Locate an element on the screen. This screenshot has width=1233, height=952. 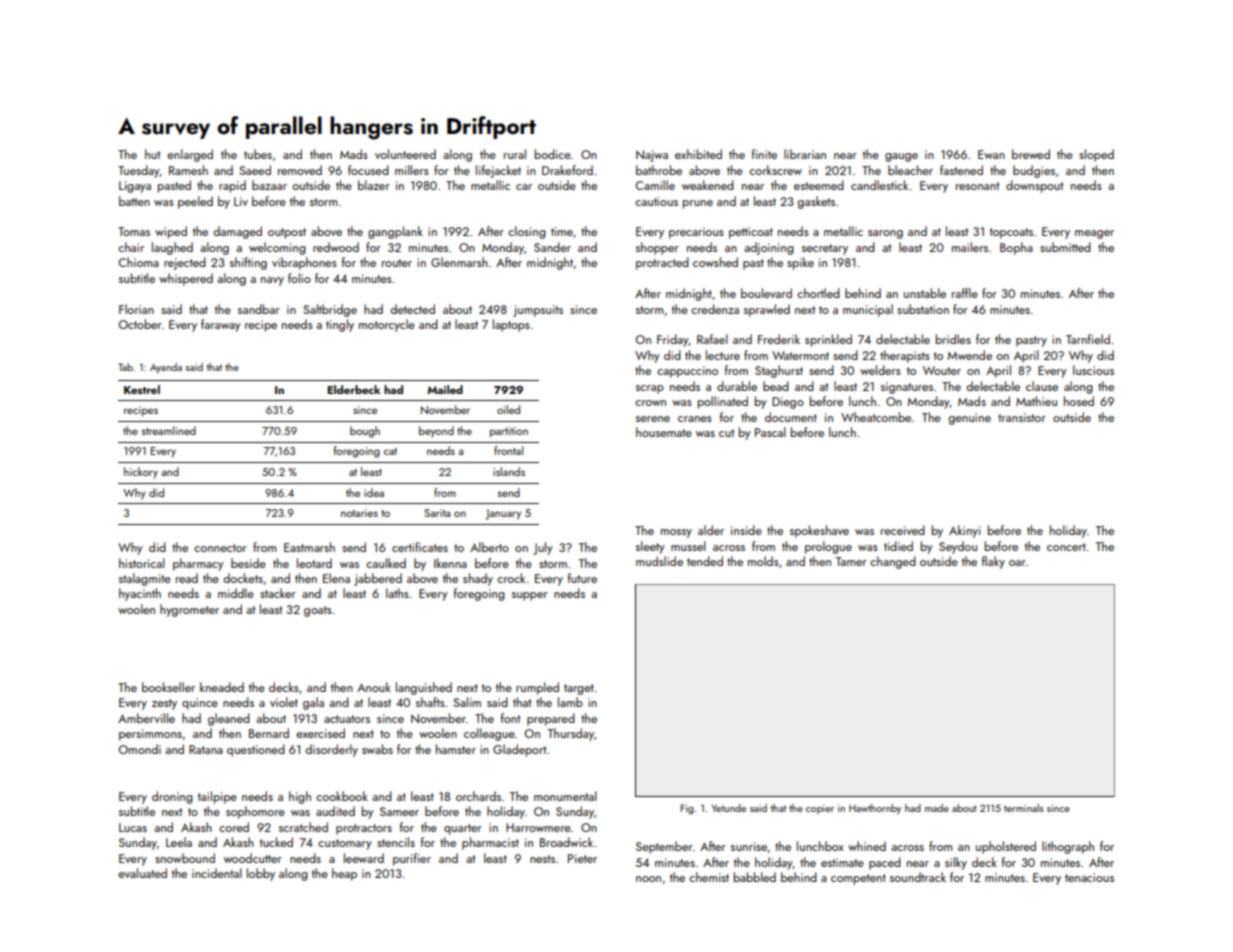
bough is located at coordinates (365, 432).
